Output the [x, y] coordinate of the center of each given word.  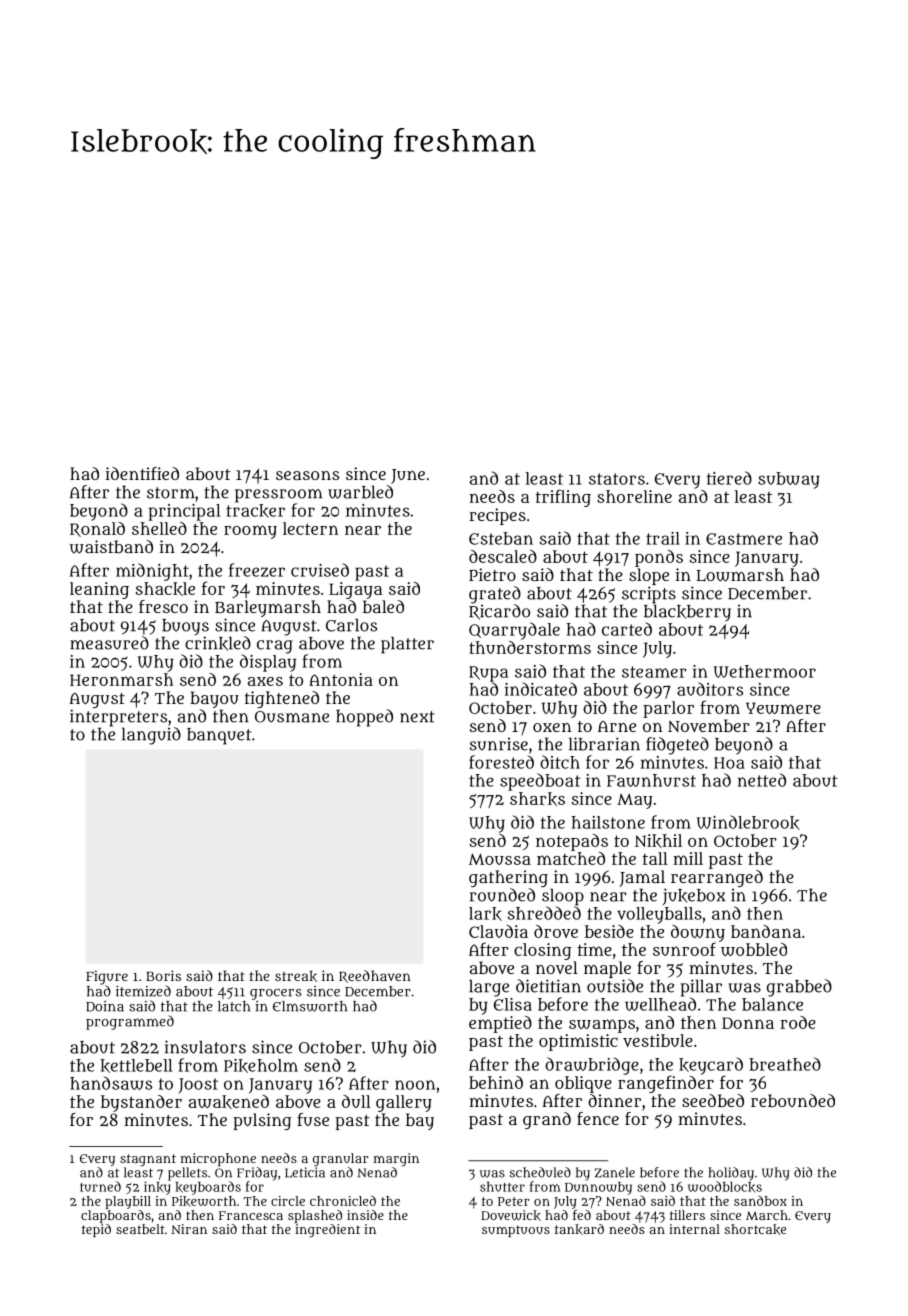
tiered [729, 478]
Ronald [97, 529]
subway [789, 480]
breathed [785, 1064]
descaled [503, 556]
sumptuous [516, 1231]
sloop [563, 897]
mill [688, 858]
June [408, 476]
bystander [141, 1103]
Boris [163, 975]
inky [157, 1188]
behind [496, 1082]
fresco [163, 606]
